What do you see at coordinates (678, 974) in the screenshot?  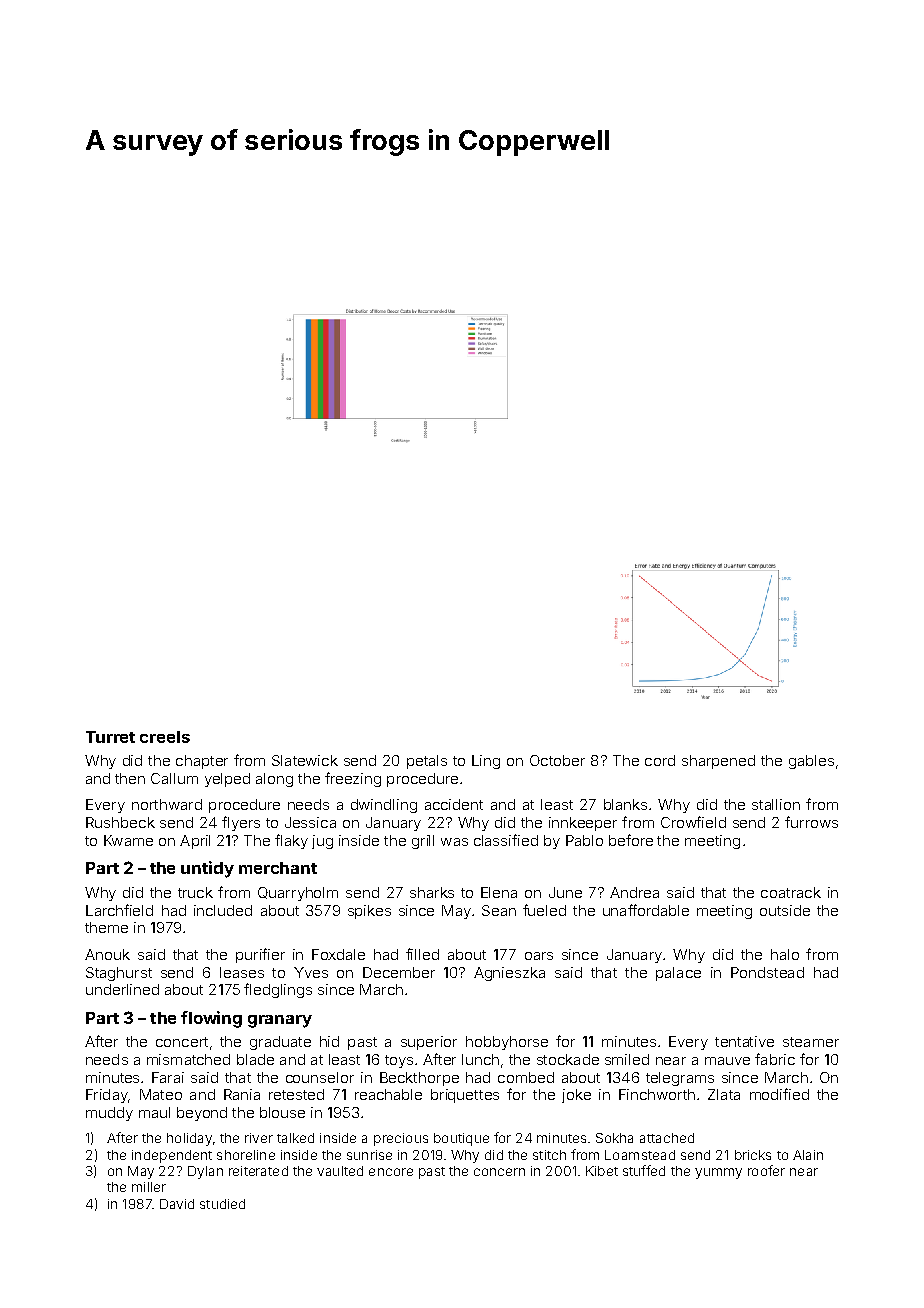 I see `palace` at bounding box center [678, 974].
